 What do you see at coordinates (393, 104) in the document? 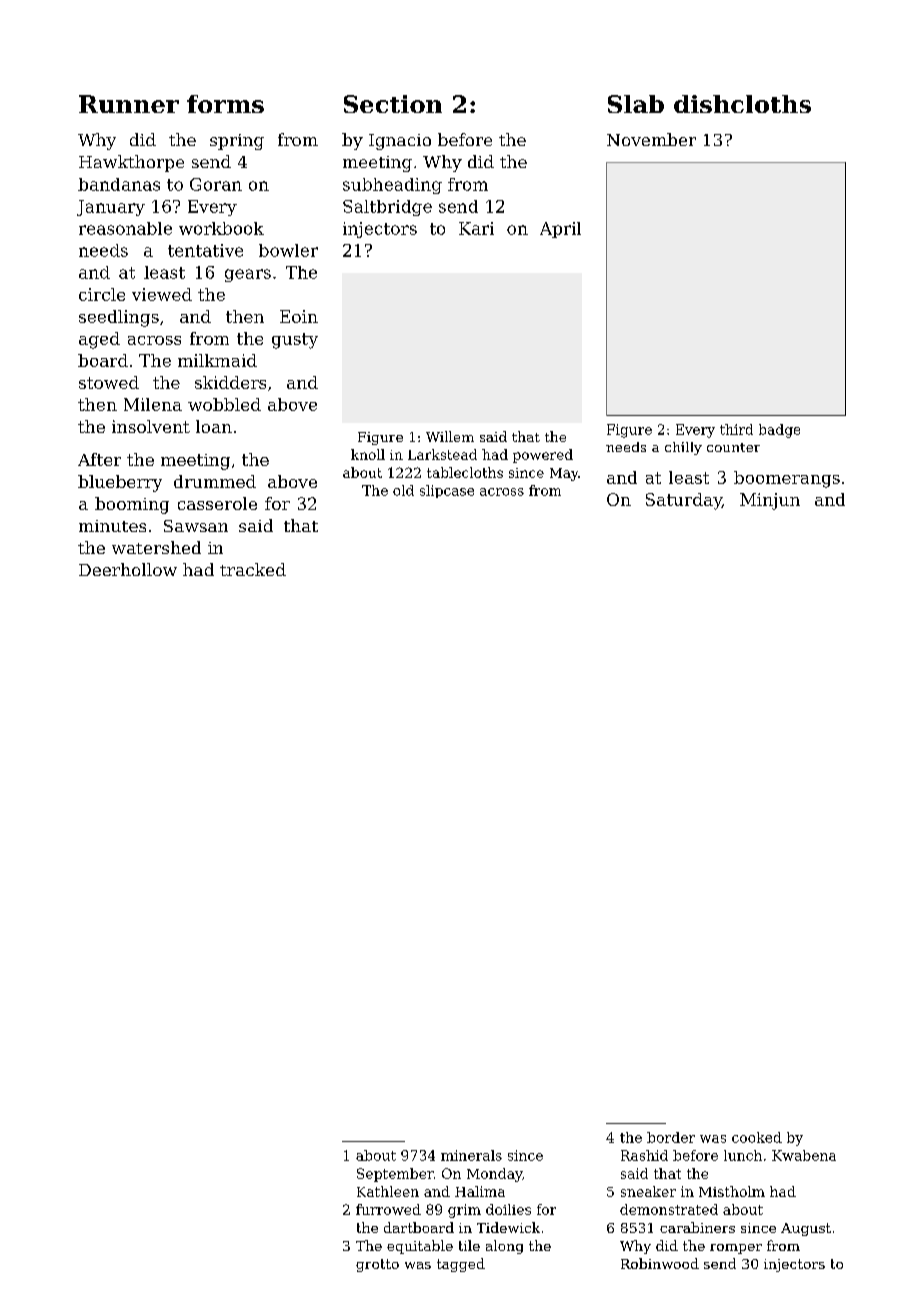
I see `Section` at bounding box center [393, 104].
